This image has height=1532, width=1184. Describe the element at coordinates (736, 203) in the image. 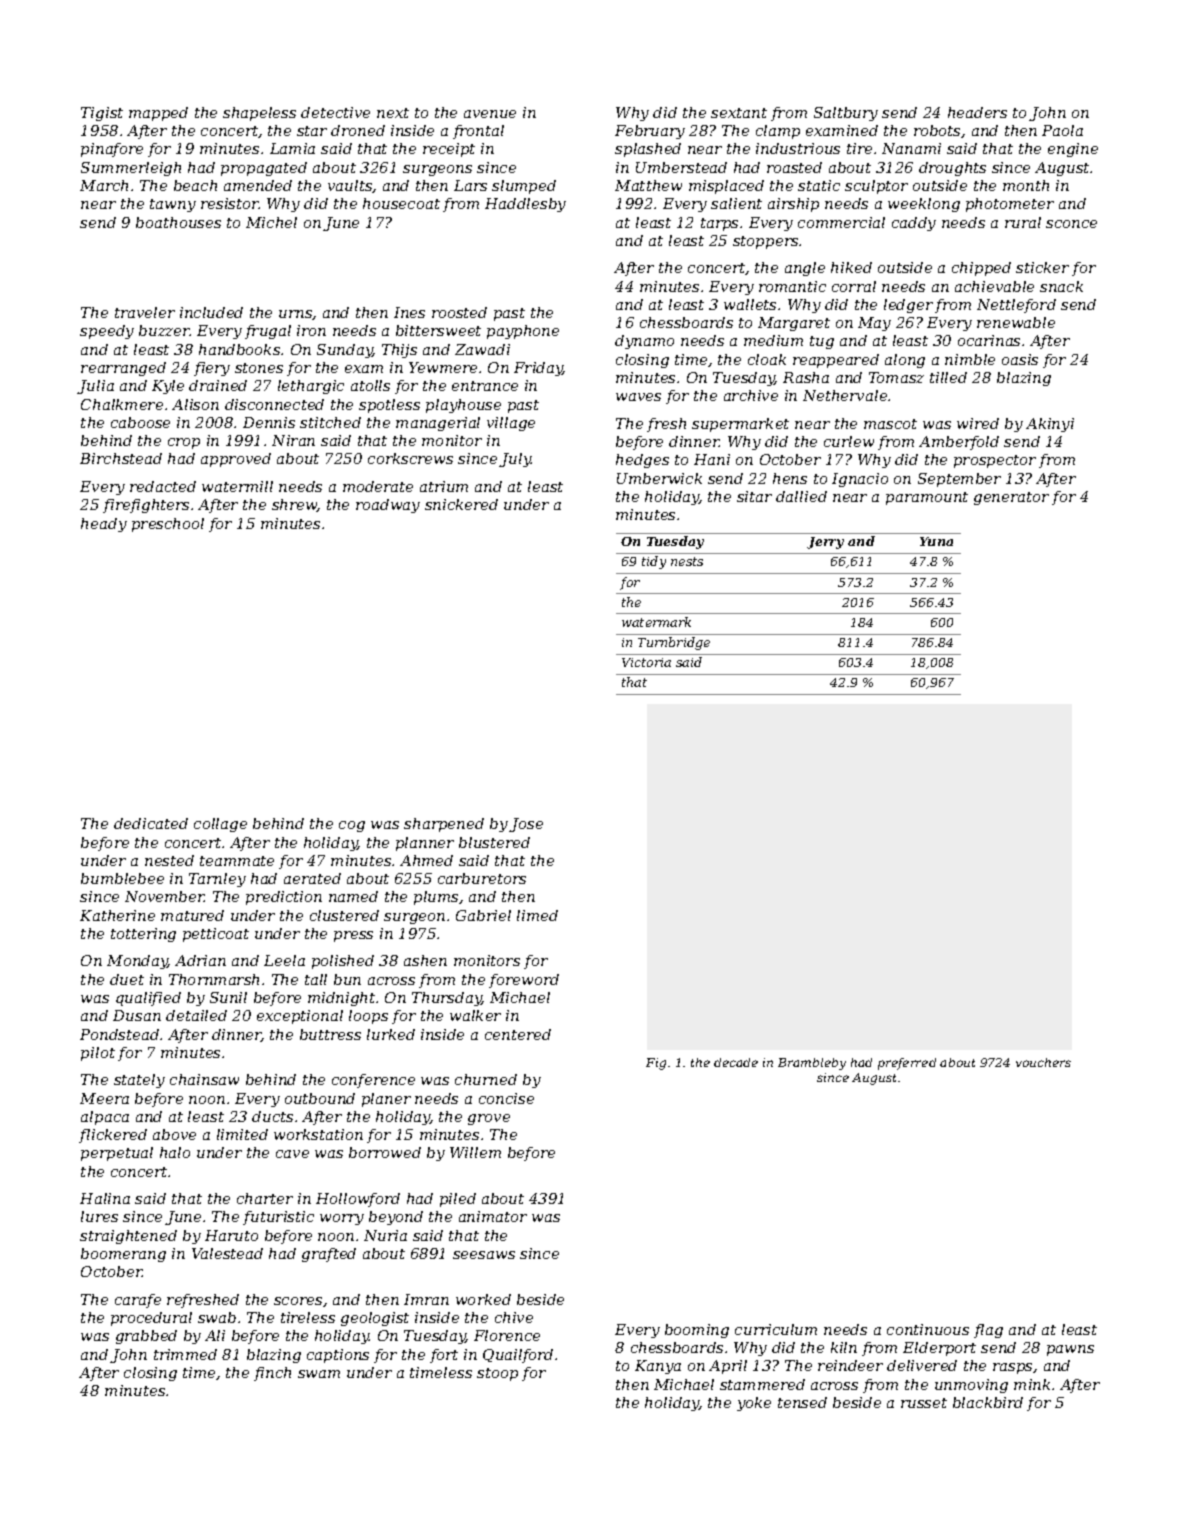

I see `salient` at that location.
